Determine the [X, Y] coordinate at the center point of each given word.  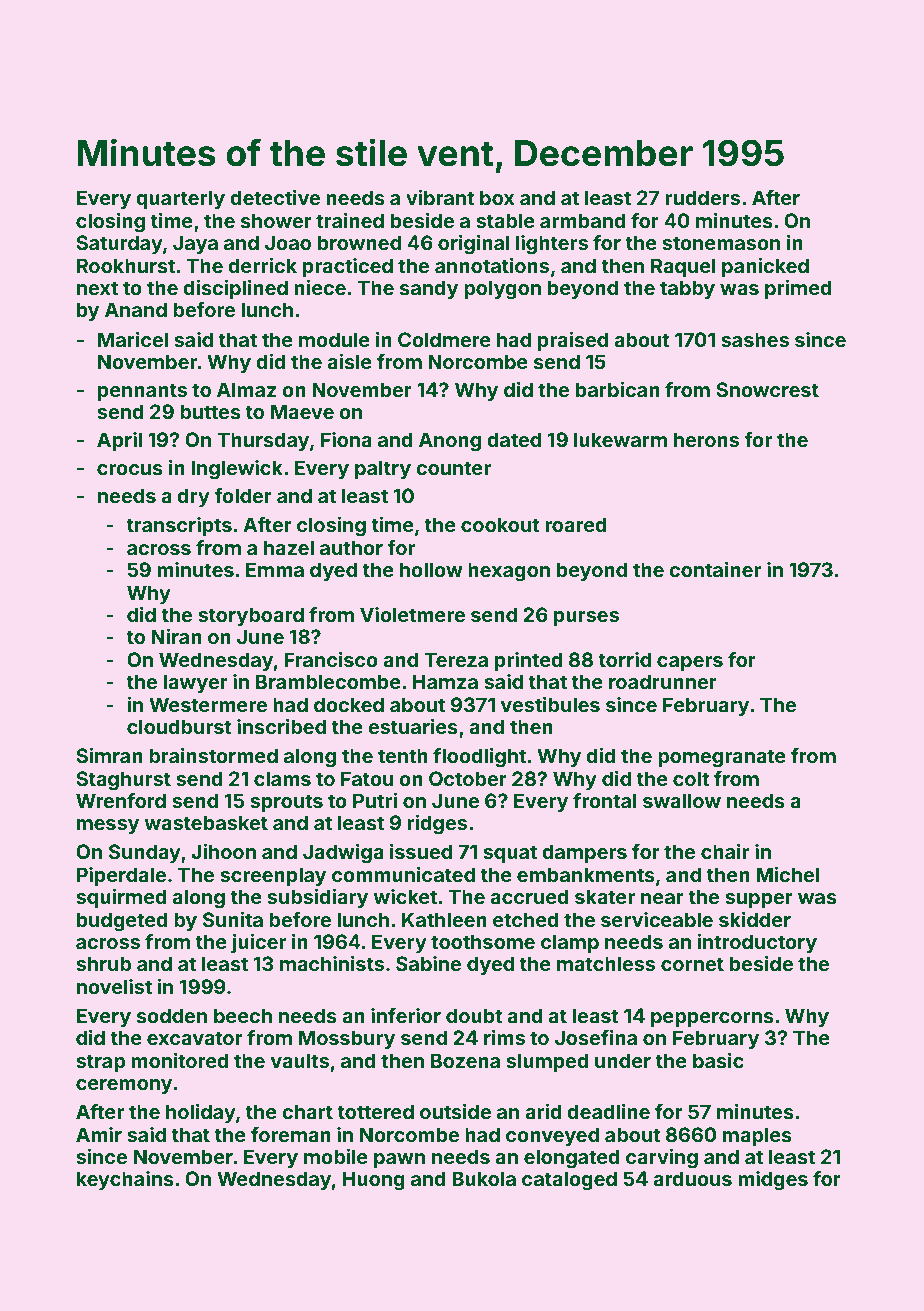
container [715, 569]
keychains [125, 1180]
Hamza [445, 681]
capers [690, 663]
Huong [374, 1181]
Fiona [346, 439]
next [97, 288]
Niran [176, 636]
